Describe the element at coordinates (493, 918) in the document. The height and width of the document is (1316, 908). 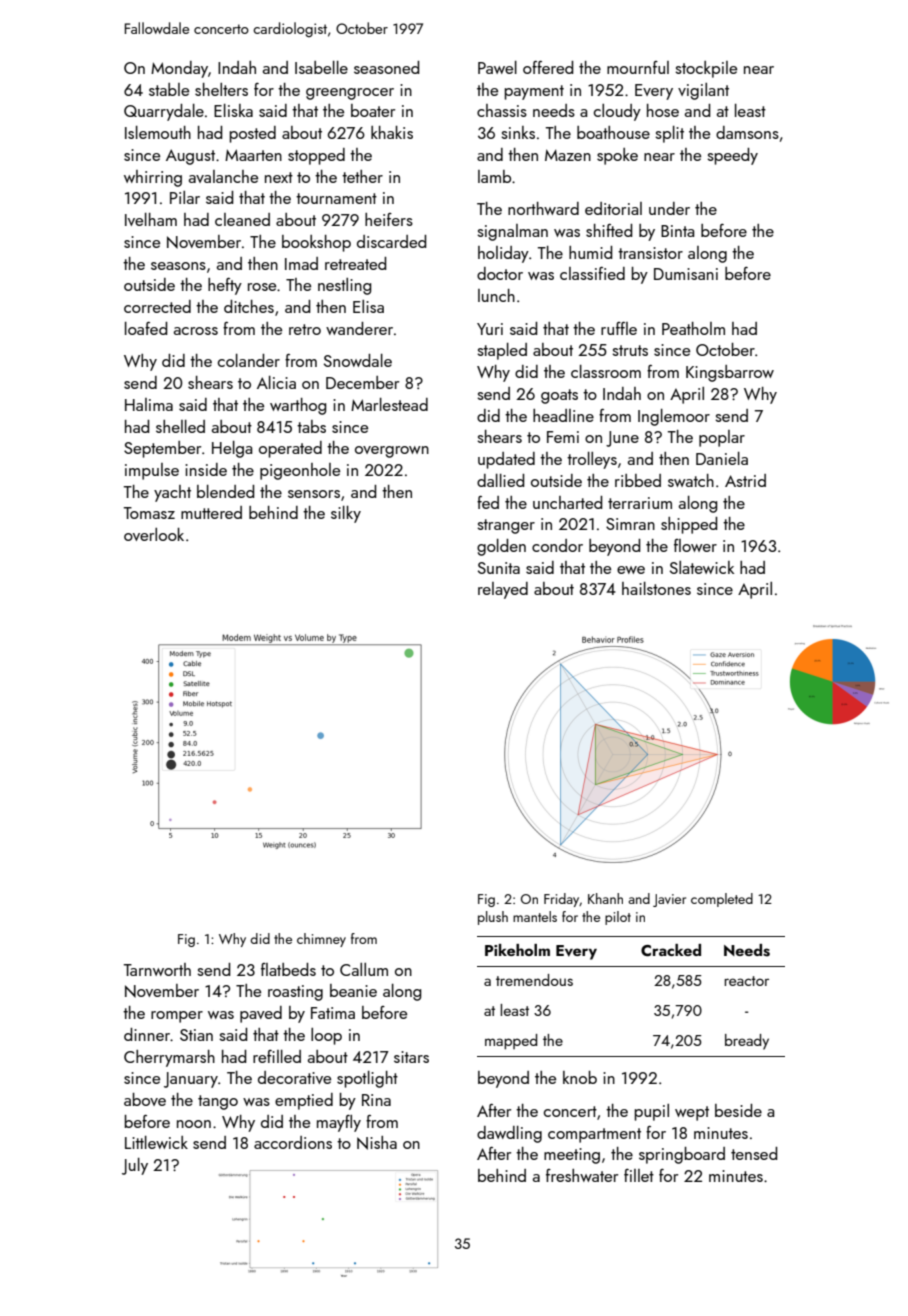
I see `plush` at that location.
